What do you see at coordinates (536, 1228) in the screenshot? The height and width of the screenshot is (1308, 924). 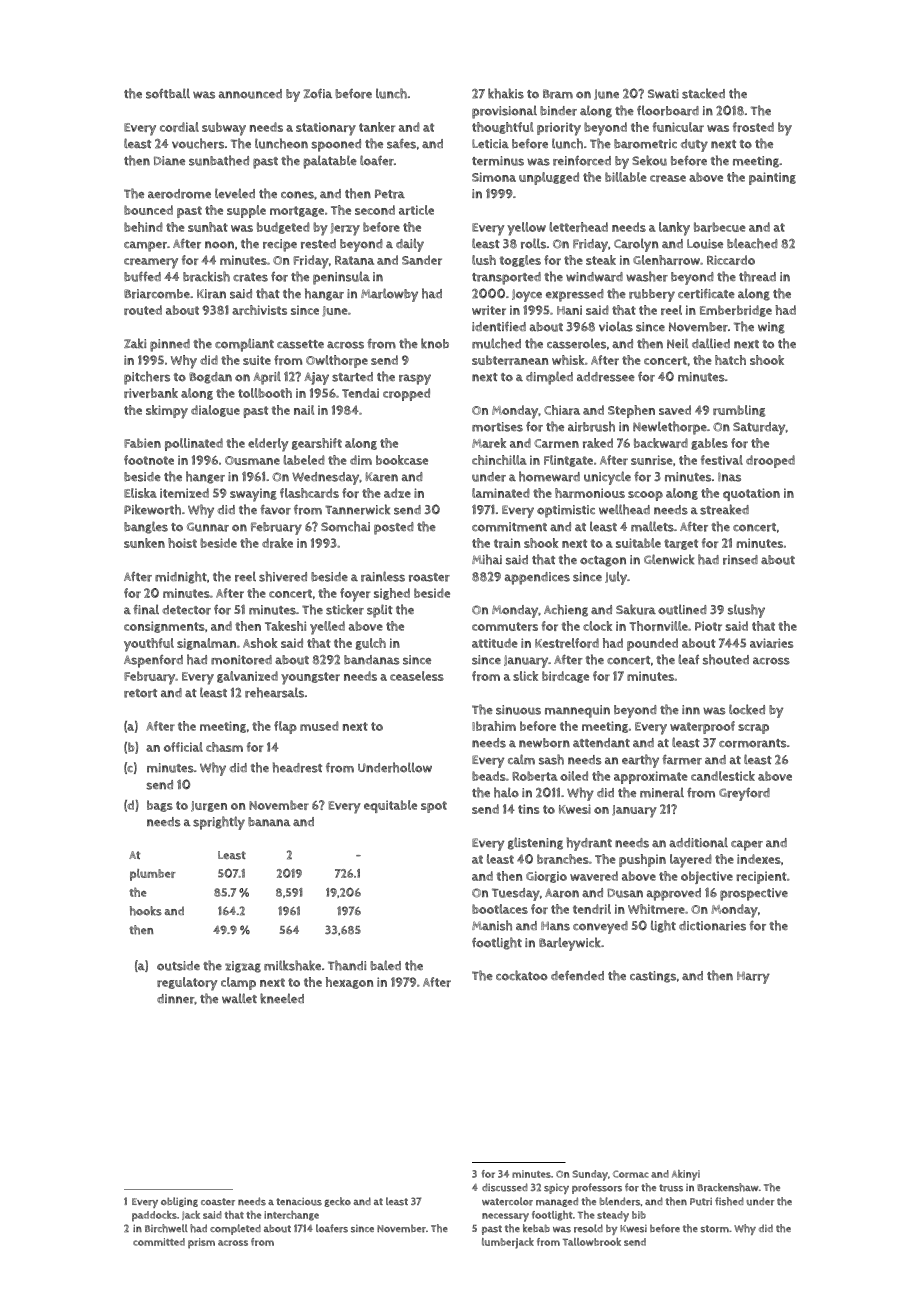 I see `kebab` at bounding box center [536, 1228].
